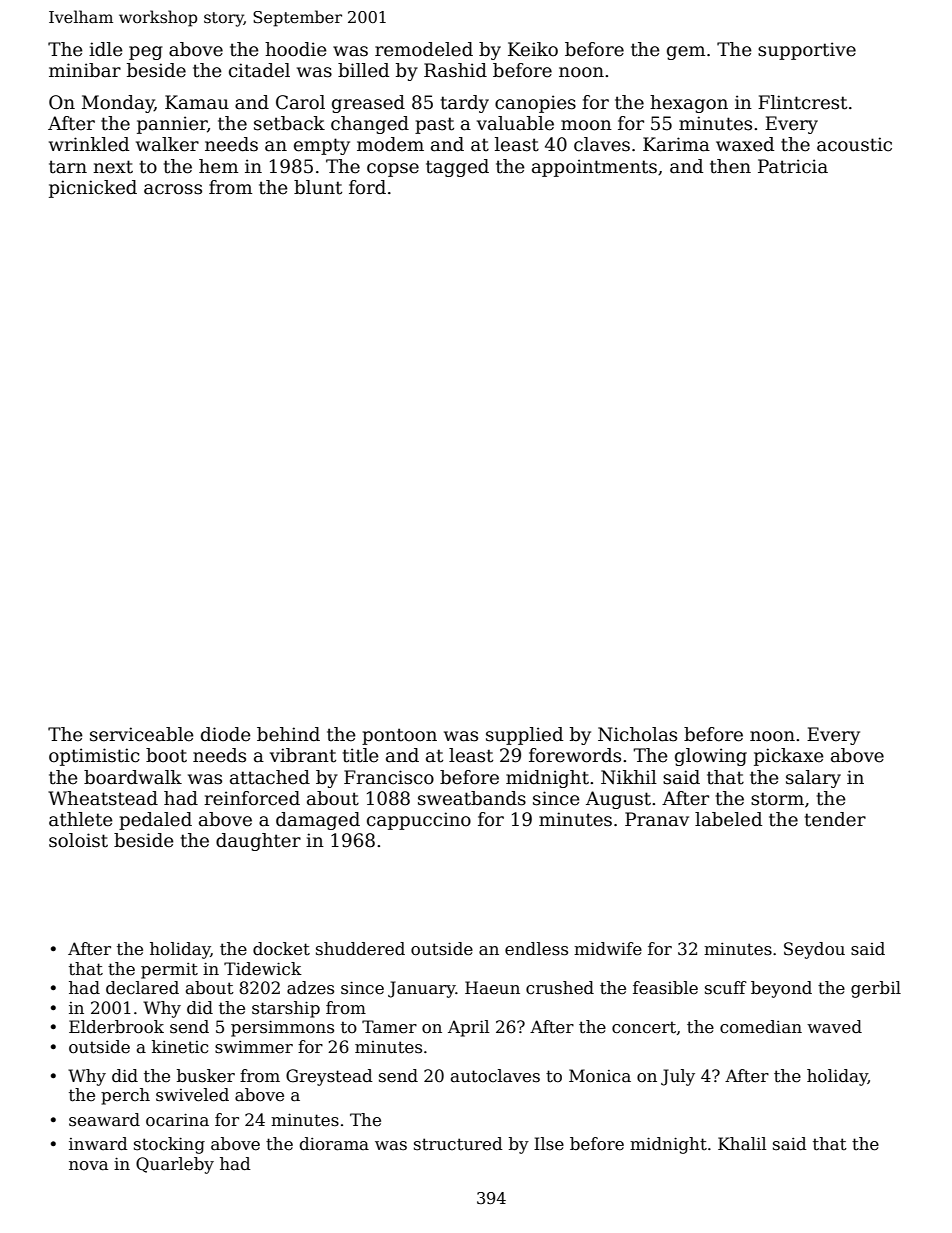  I want to click on supplied, so click(524, 736).
